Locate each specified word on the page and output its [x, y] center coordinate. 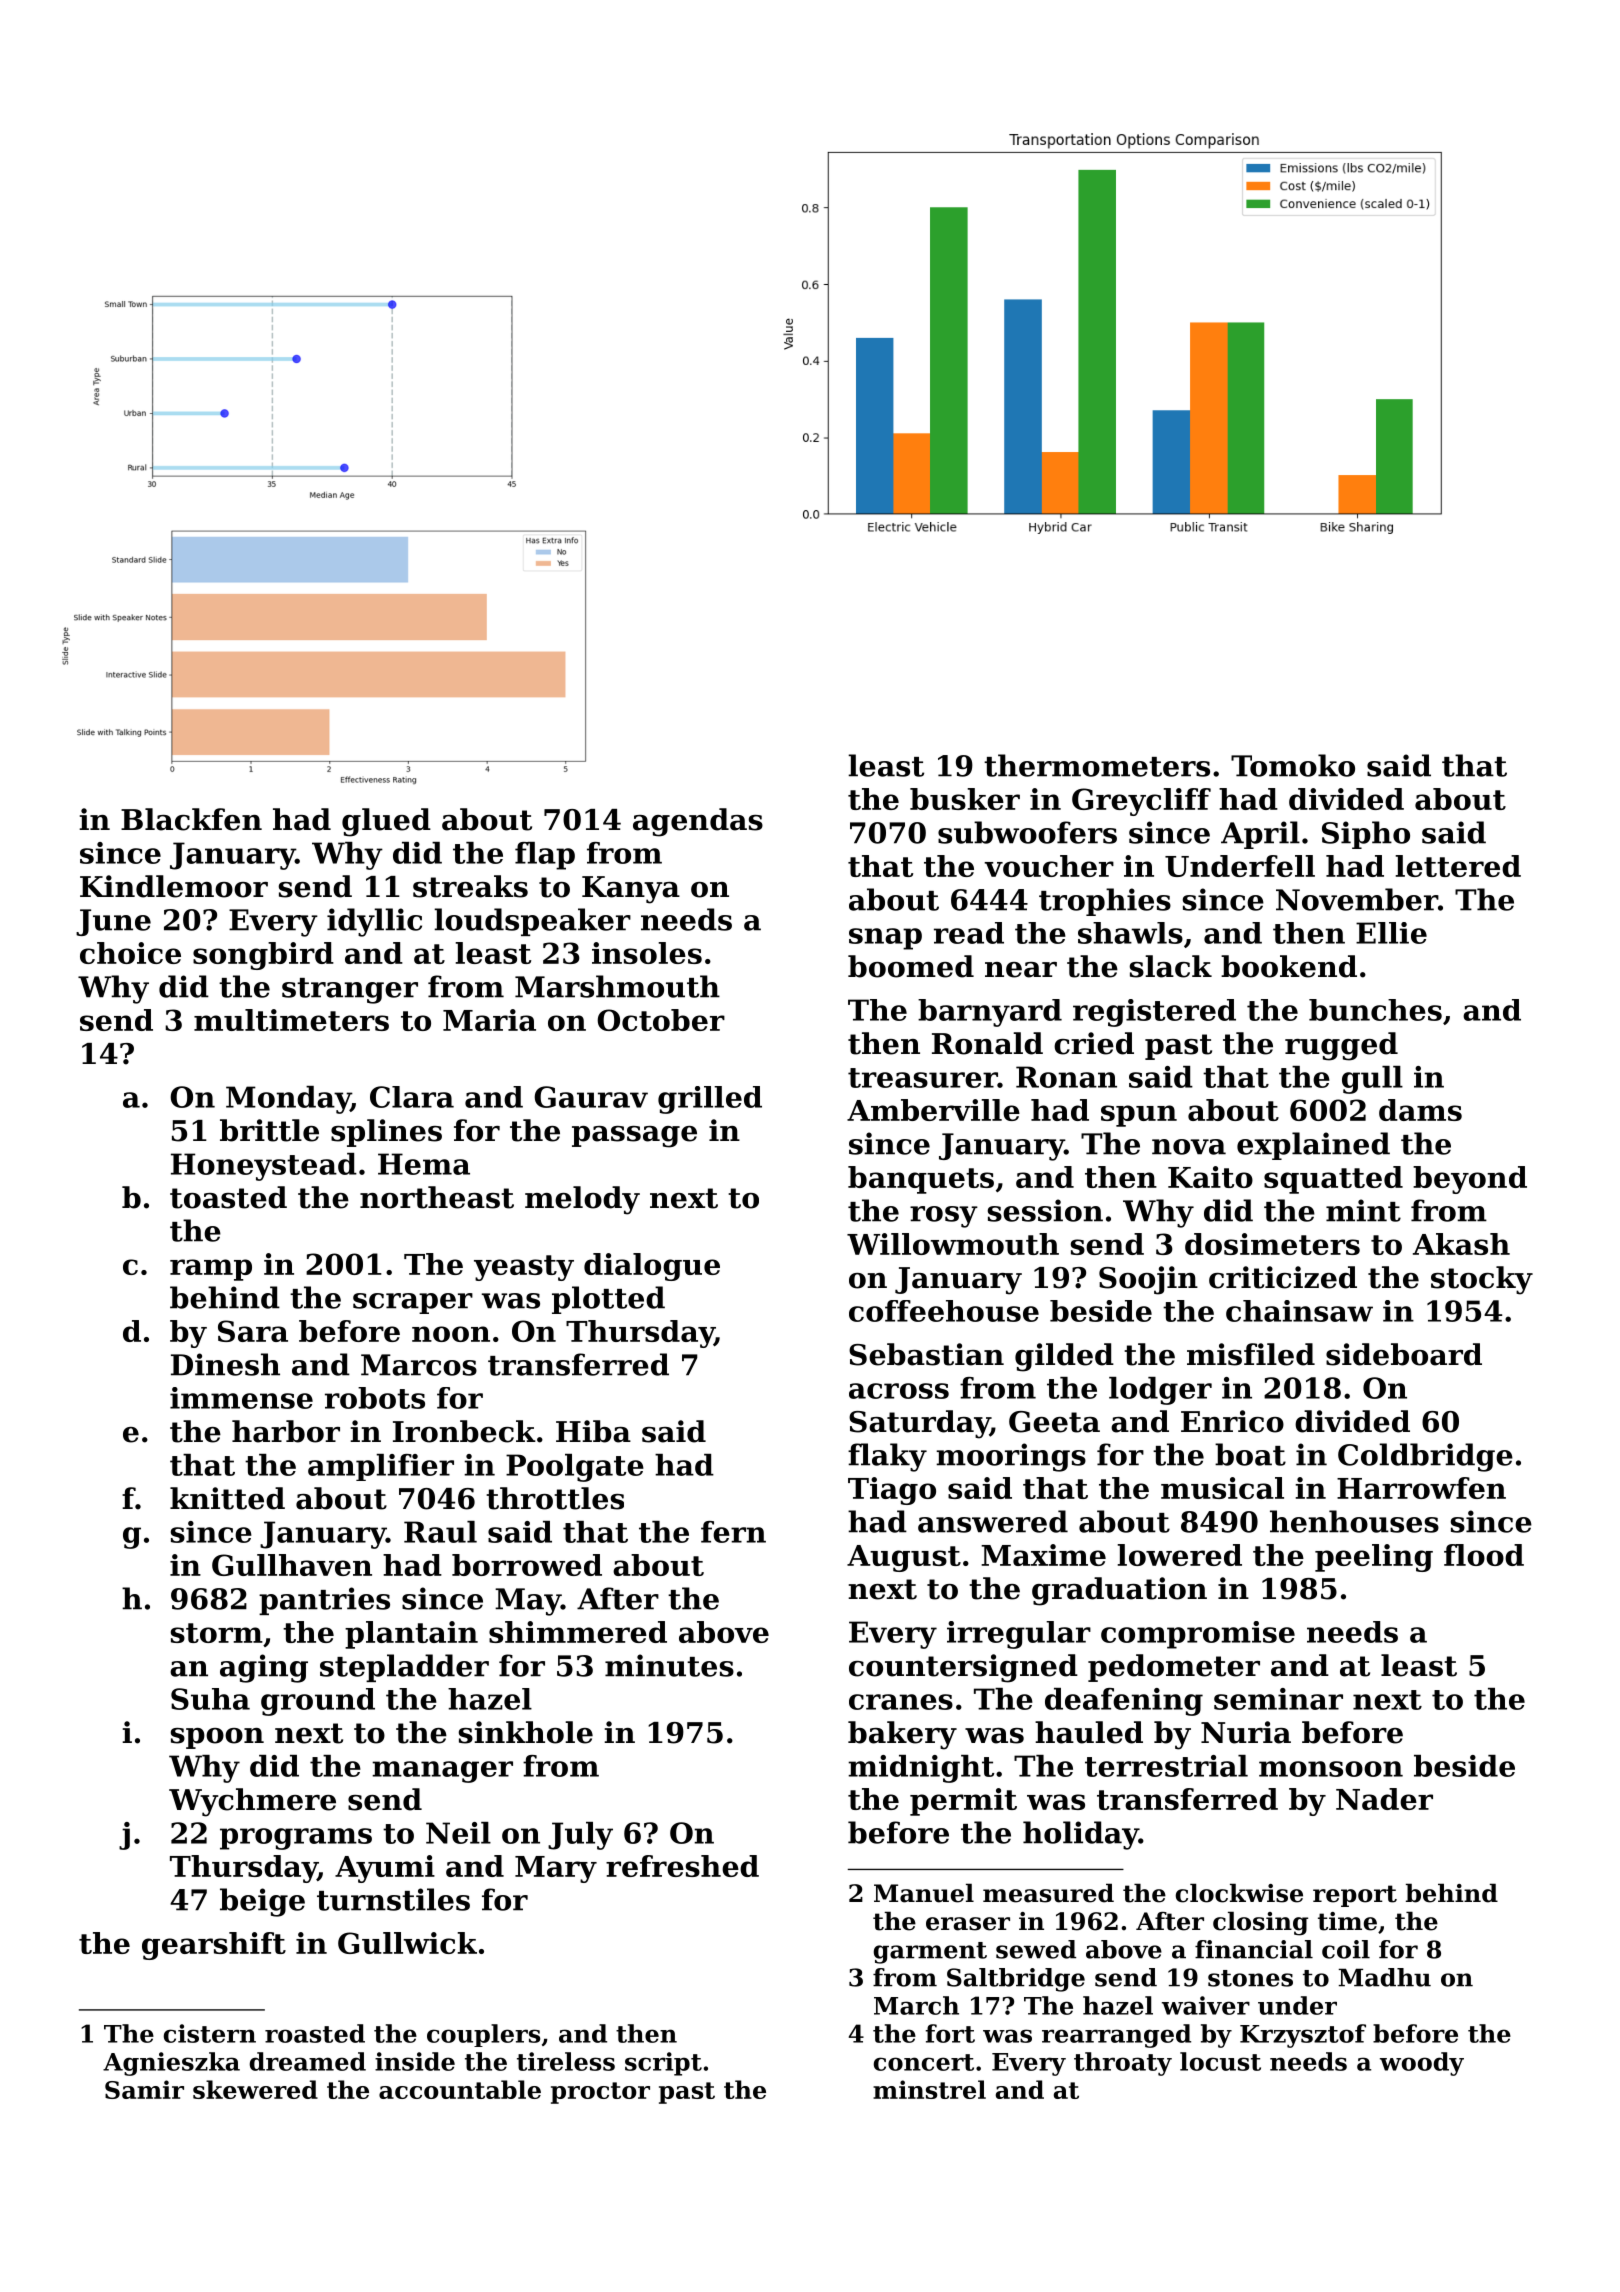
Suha [210, 1699]
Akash [1461, 1244]
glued [386, 822]
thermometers [1097, 765]
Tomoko [1293, 765]
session [1045, 1210]
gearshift [214, 1946]
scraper [413, 1303]
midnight [921, 1769]
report [1355, 1896]
